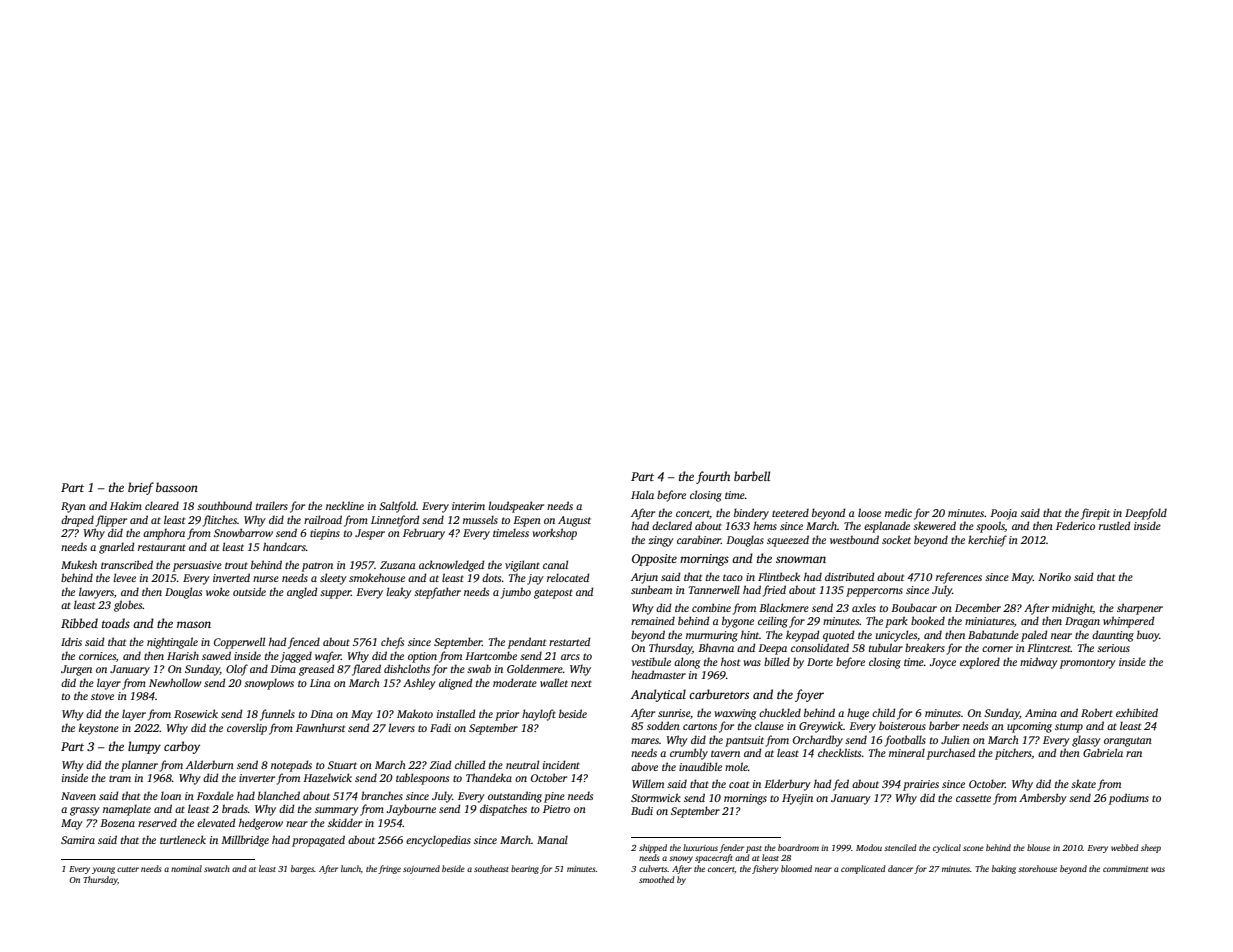 The width and height of the screenshot is (1233, 952). I want to click on Bhavna, so click(716, 647).
